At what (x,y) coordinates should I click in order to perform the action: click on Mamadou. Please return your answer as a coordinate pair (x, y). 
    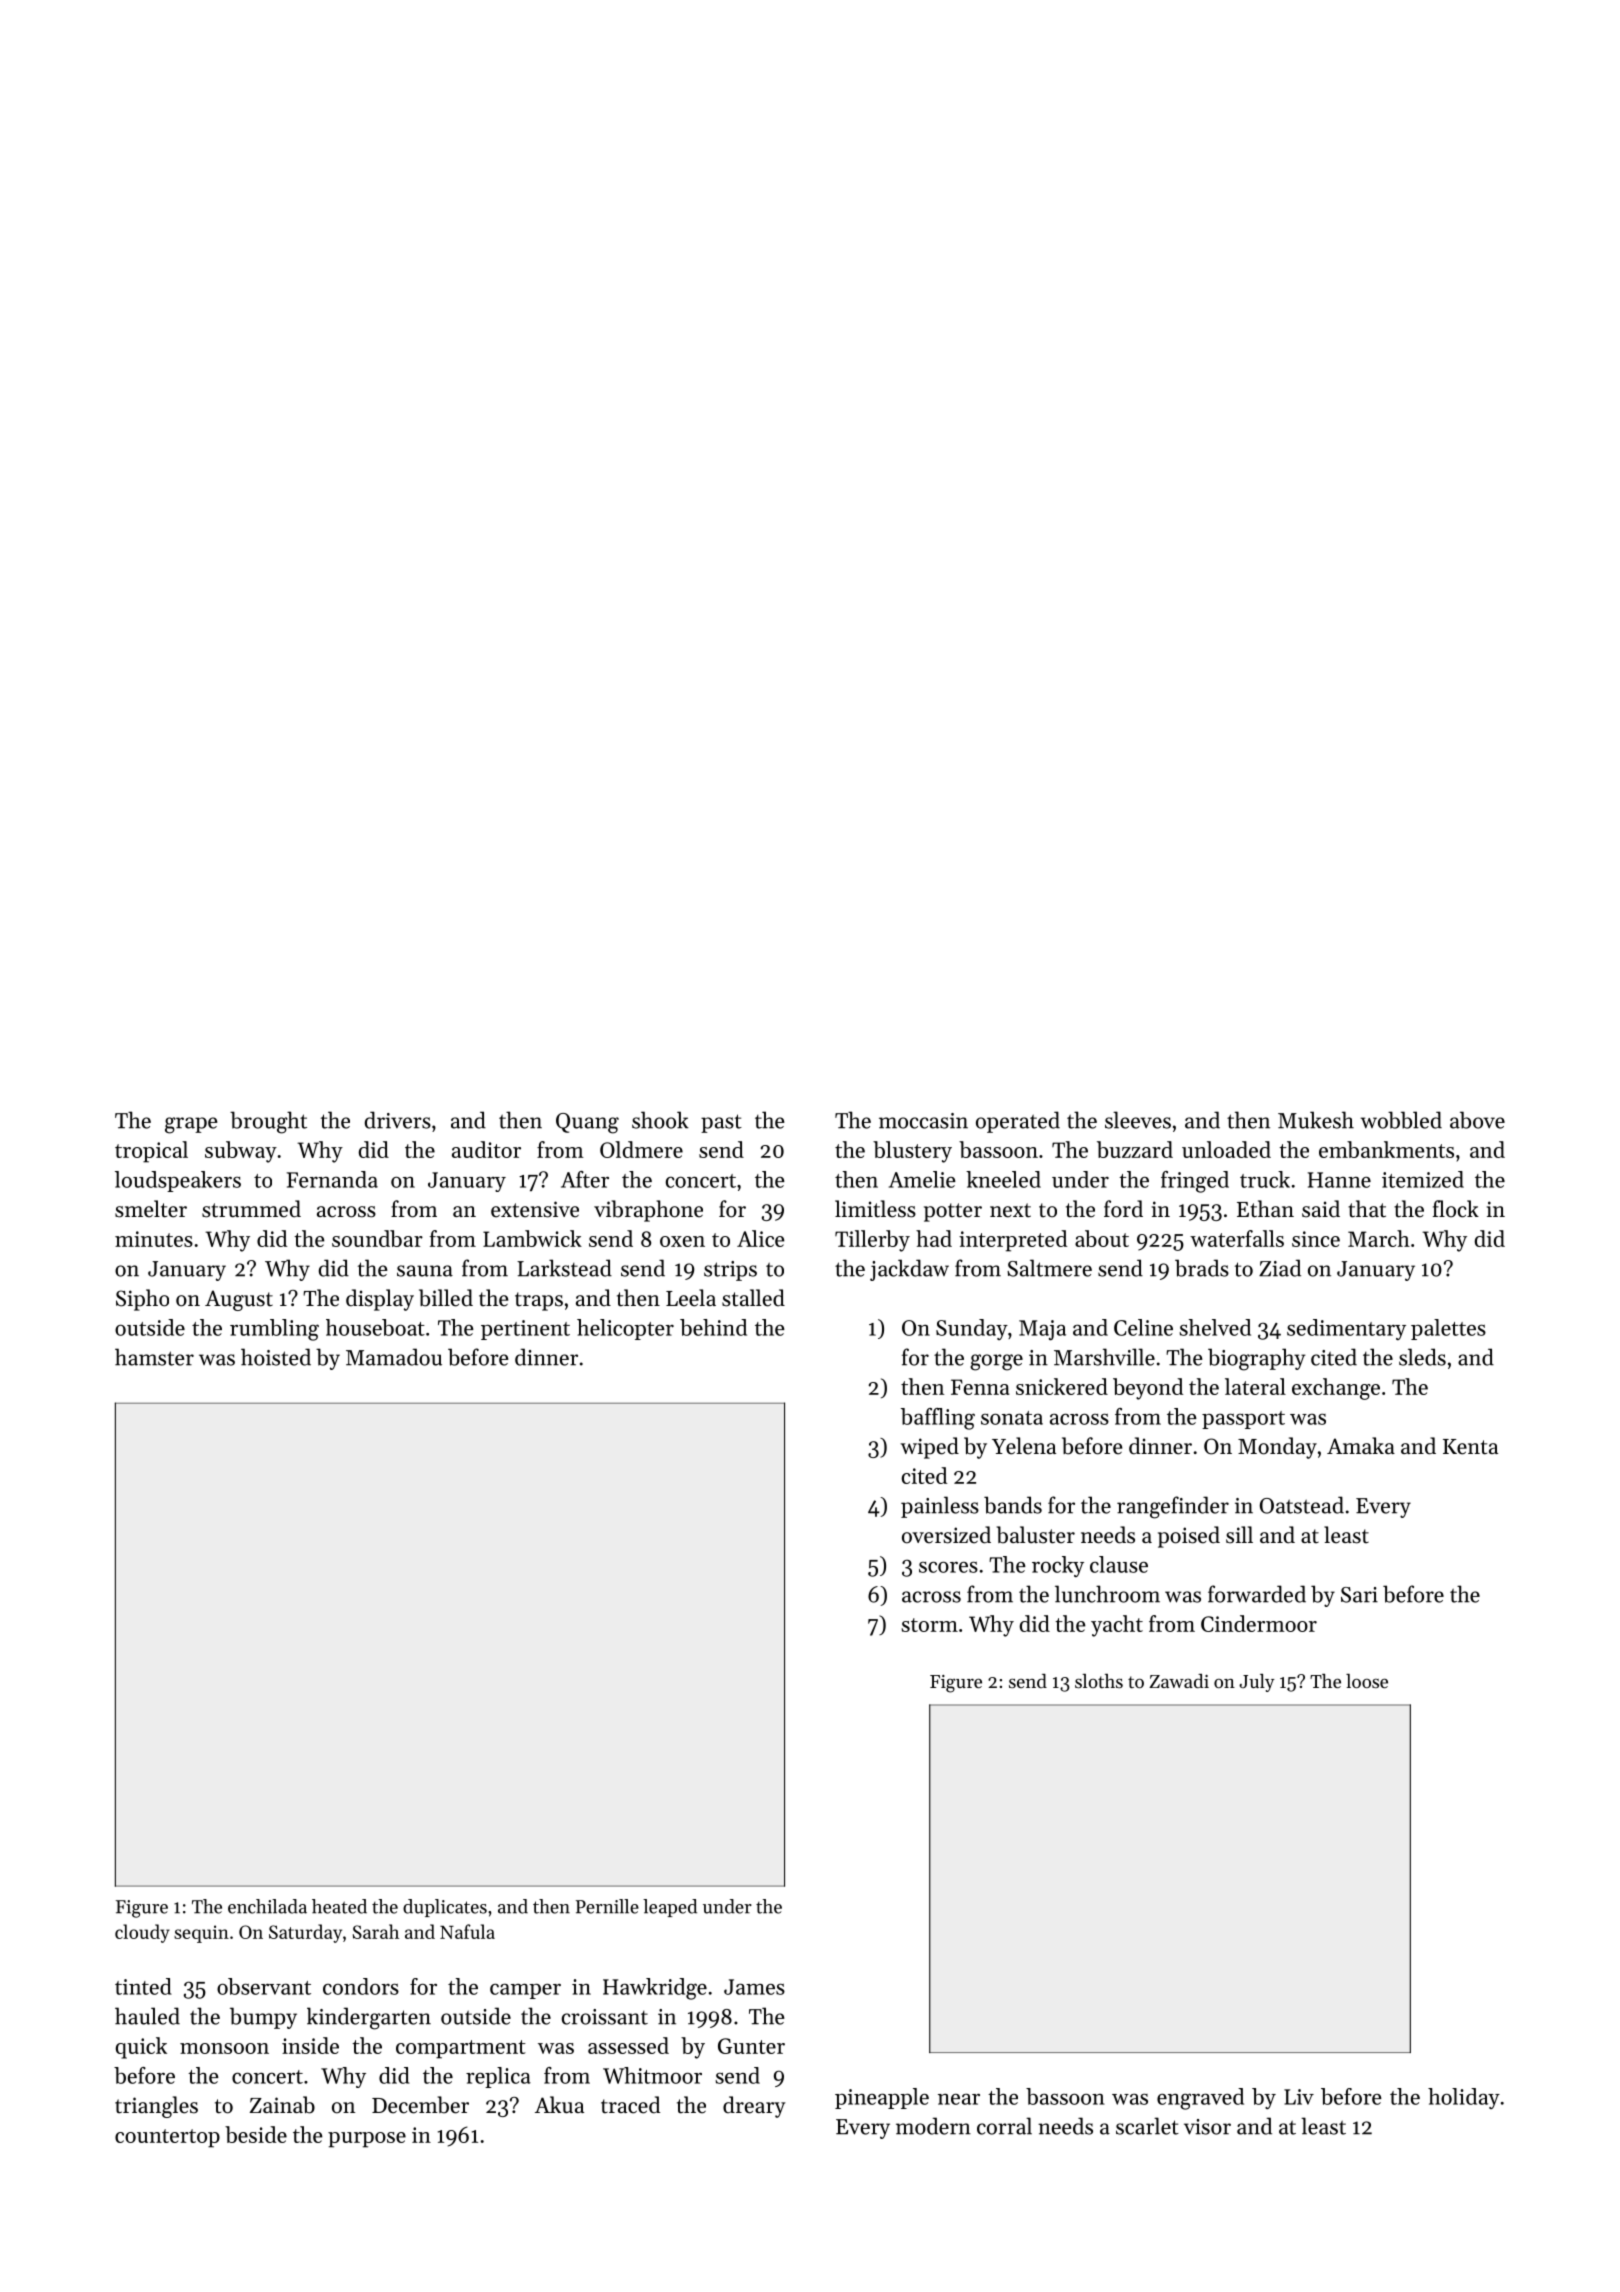
    Looking at the image, I should click on (394, 1357).
